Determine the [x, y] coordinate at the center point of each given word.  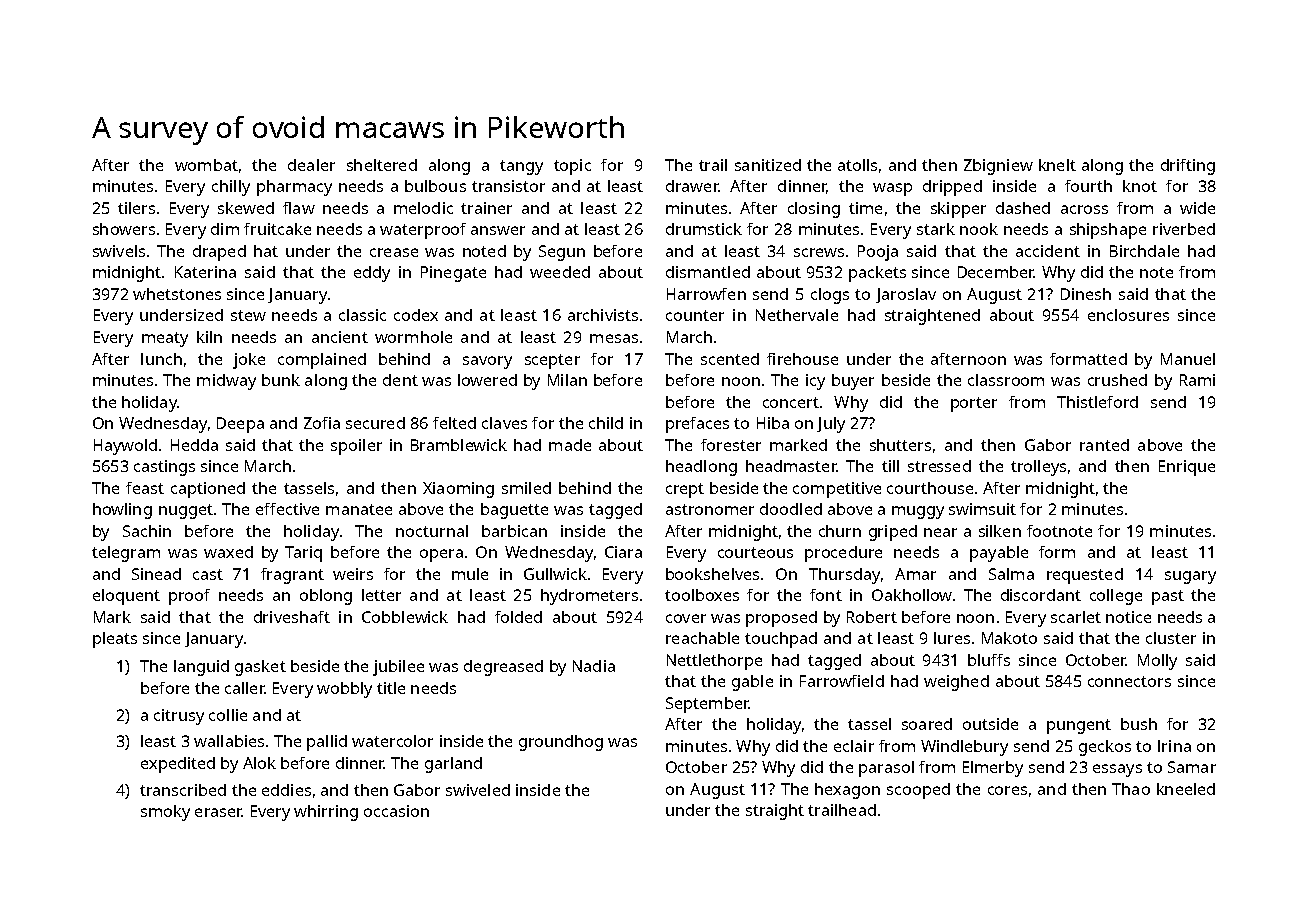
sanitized [768, 165]
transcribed [183, 790]
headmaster [791, 466]
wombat [206, 165]
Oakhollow [912, 595]
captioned [208, 490]
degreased [503, 668]
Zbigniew [998, 167]
